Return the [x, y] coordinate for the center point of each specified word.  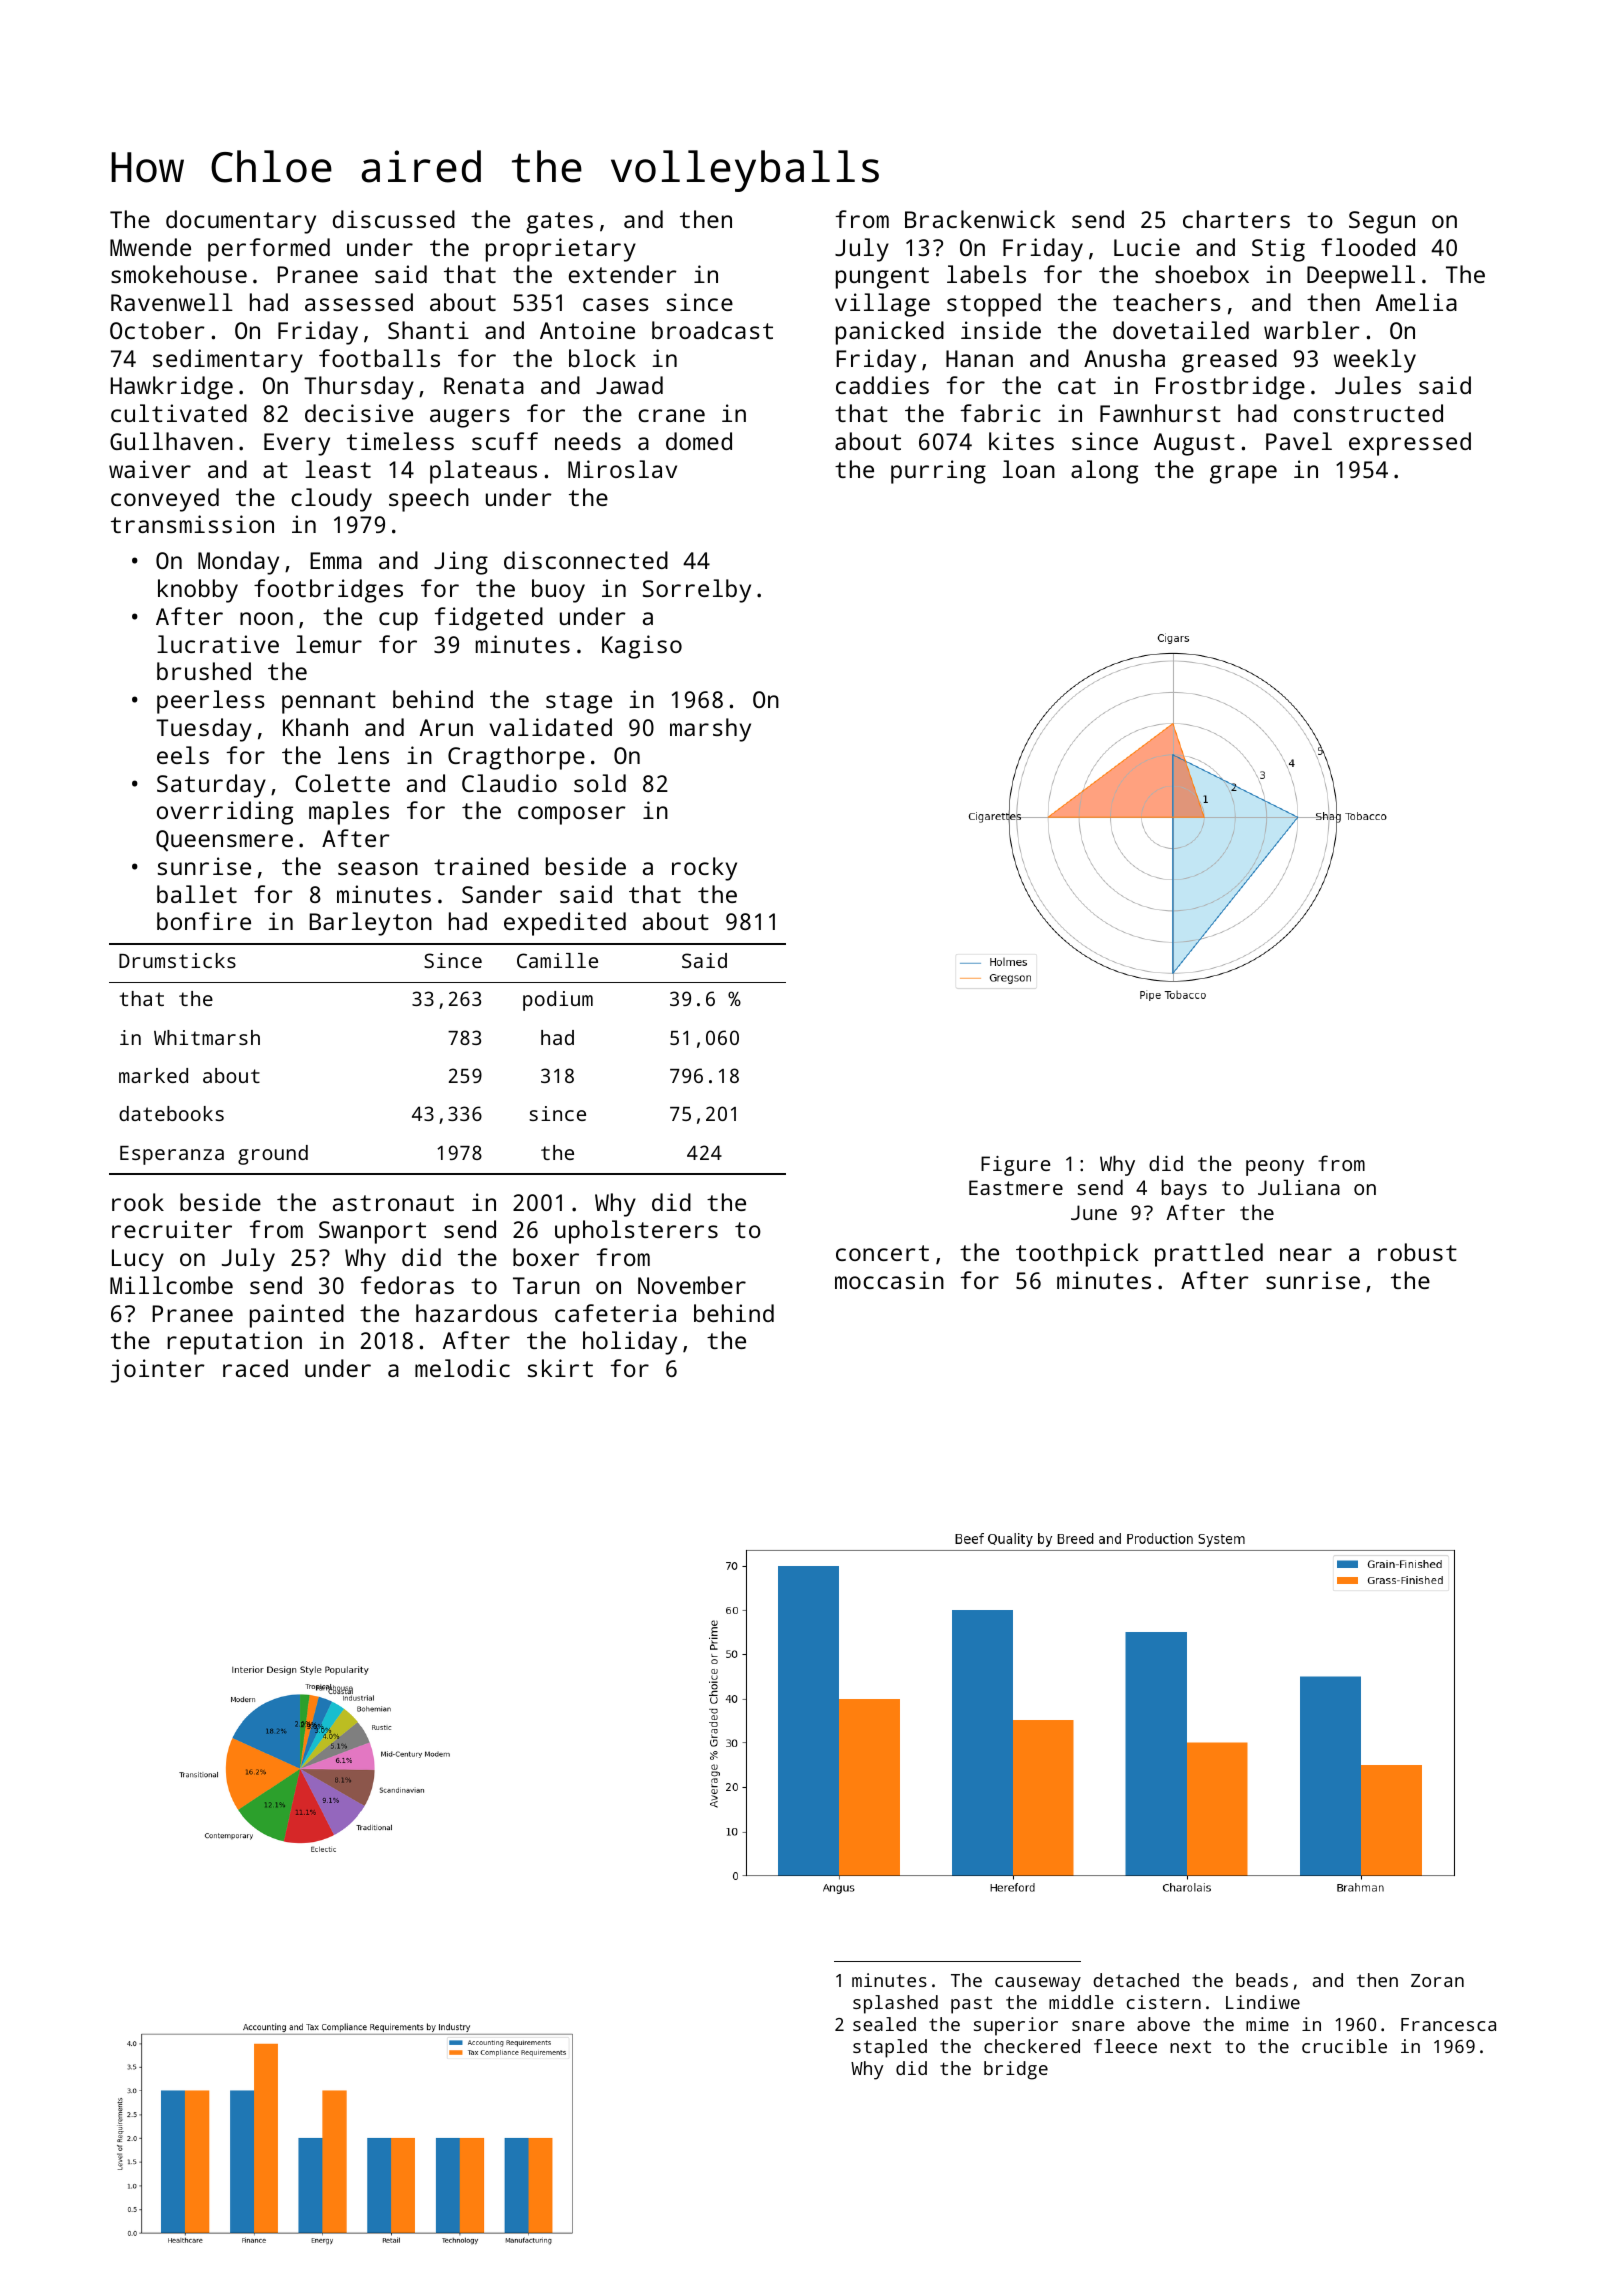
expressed [1410, 444]
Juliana [1299, 1187]
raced [255, 1368]
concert [882, 1253]
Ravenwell [172, 302]
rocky [704, 869]
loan [1029, 469]
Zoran [1437, 1980]
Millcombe [171, 1285]
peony [1275, 1168]
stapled [890, 2048]
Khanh [315, 727]
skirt [560, 1368]
